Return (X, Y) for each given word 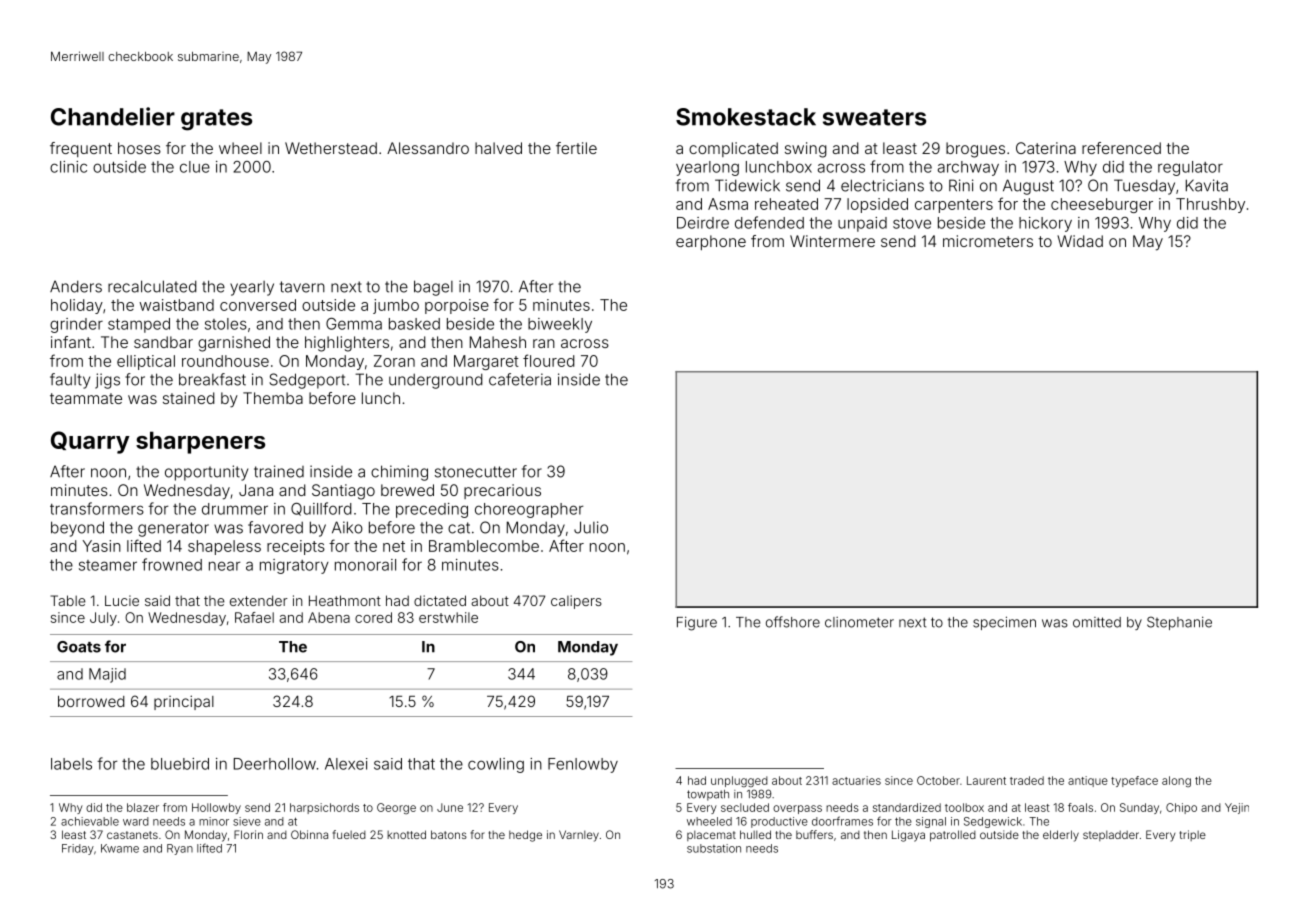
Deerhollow (275, 764)
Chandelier (113, 116)
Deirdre (703, 223)
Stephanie (1179, 623)
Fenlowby (583, 765)
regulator (1190, 168)
